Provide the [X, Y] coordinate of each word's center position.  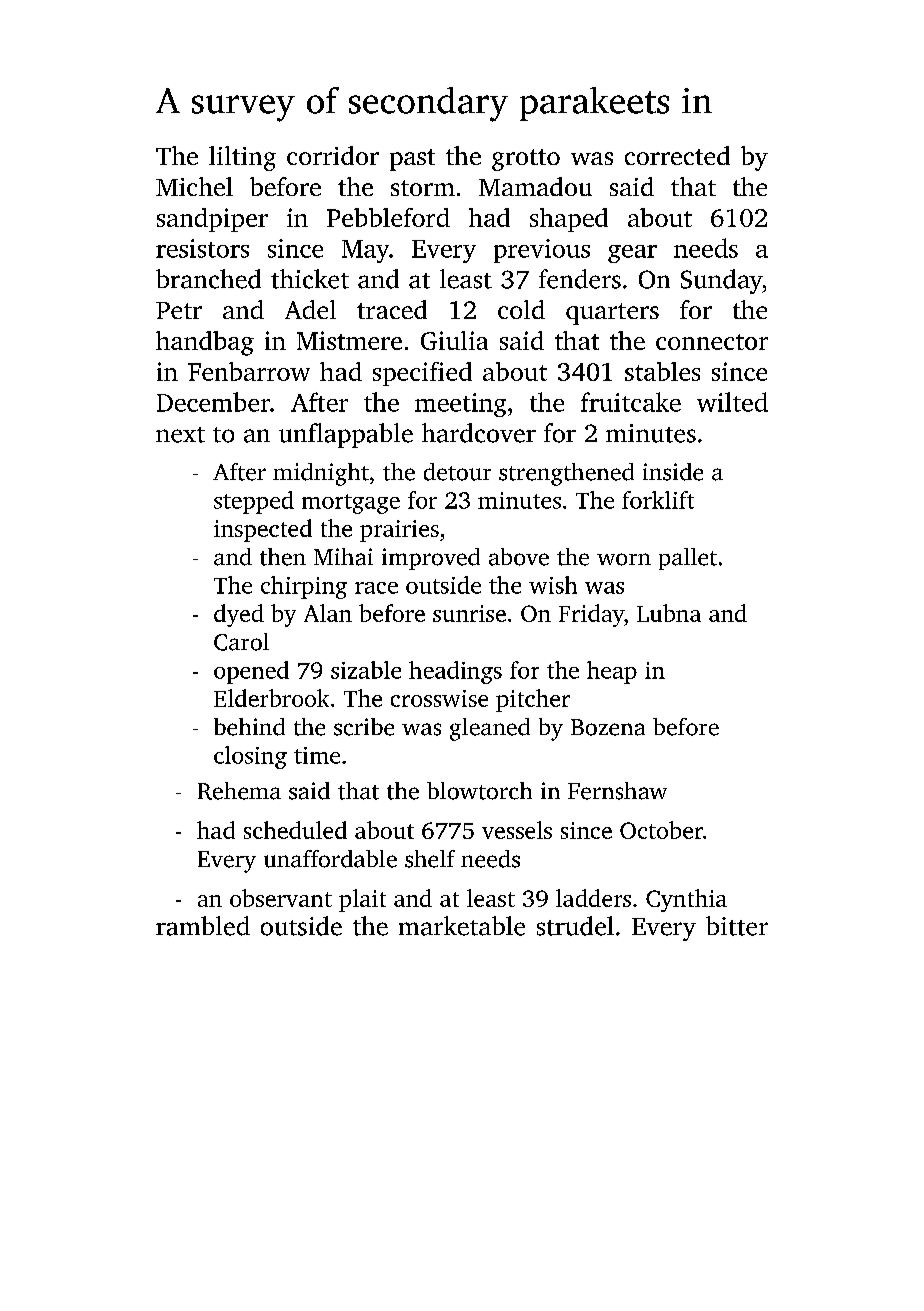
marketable [462, 926]
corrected [677, 155]
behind [249, 727]
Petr [179, 310]
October [661, 830]
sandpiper [212, 220]
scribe [364, 727]
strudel [575, 926]
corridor [333, 155]
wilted [732, 402]
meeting [460, 405]
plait [362, 900]
